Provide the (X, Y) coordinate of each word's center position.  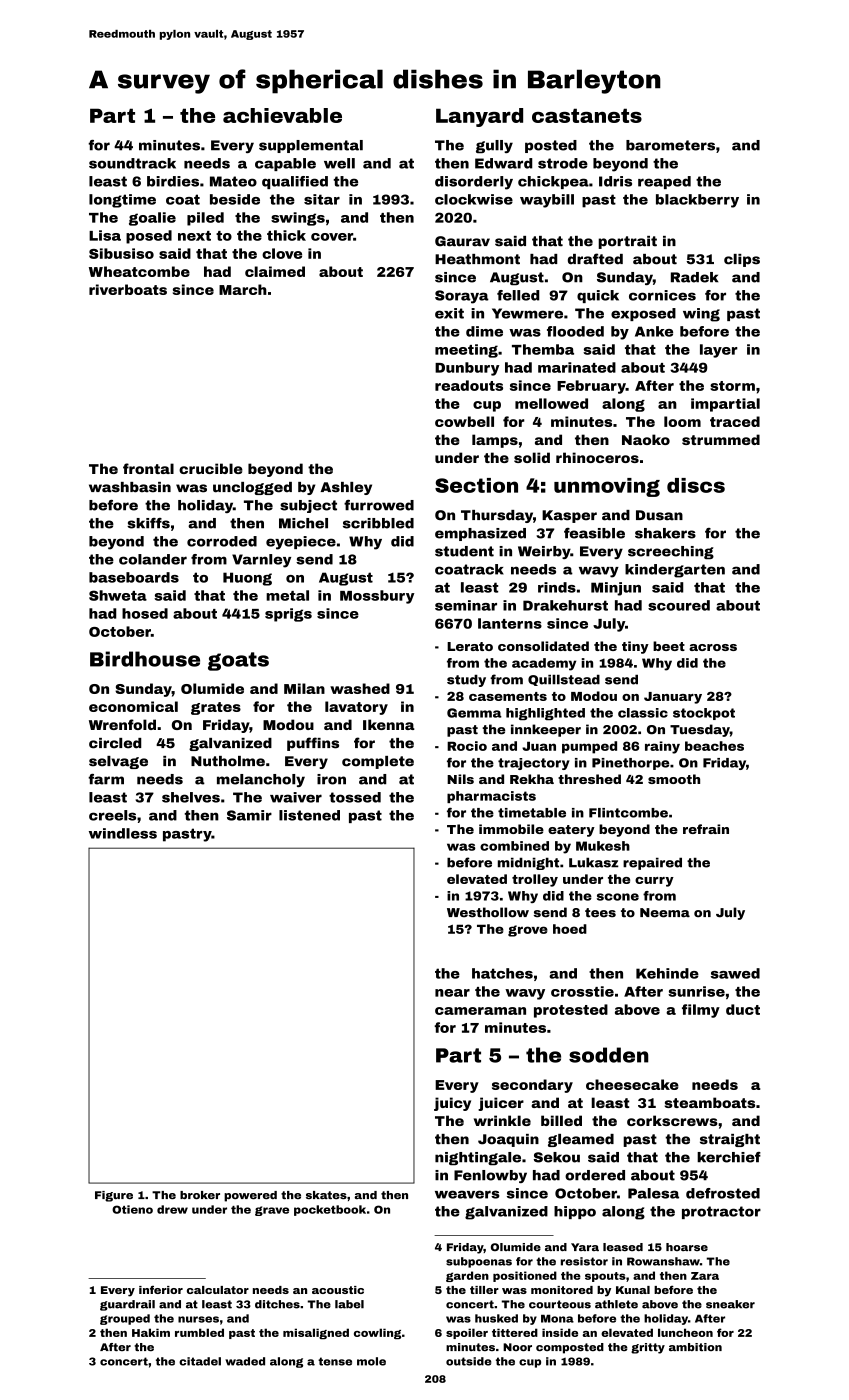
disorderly (474, 183)
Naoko (646, 439)
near (452, 993)
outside (469, 1361)
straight (730, 1140)
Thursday (497, 516)
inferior (161, 1290)
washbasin (130, 487)
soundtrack (132, 163)
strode (563, 163)
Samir (249, 815)
